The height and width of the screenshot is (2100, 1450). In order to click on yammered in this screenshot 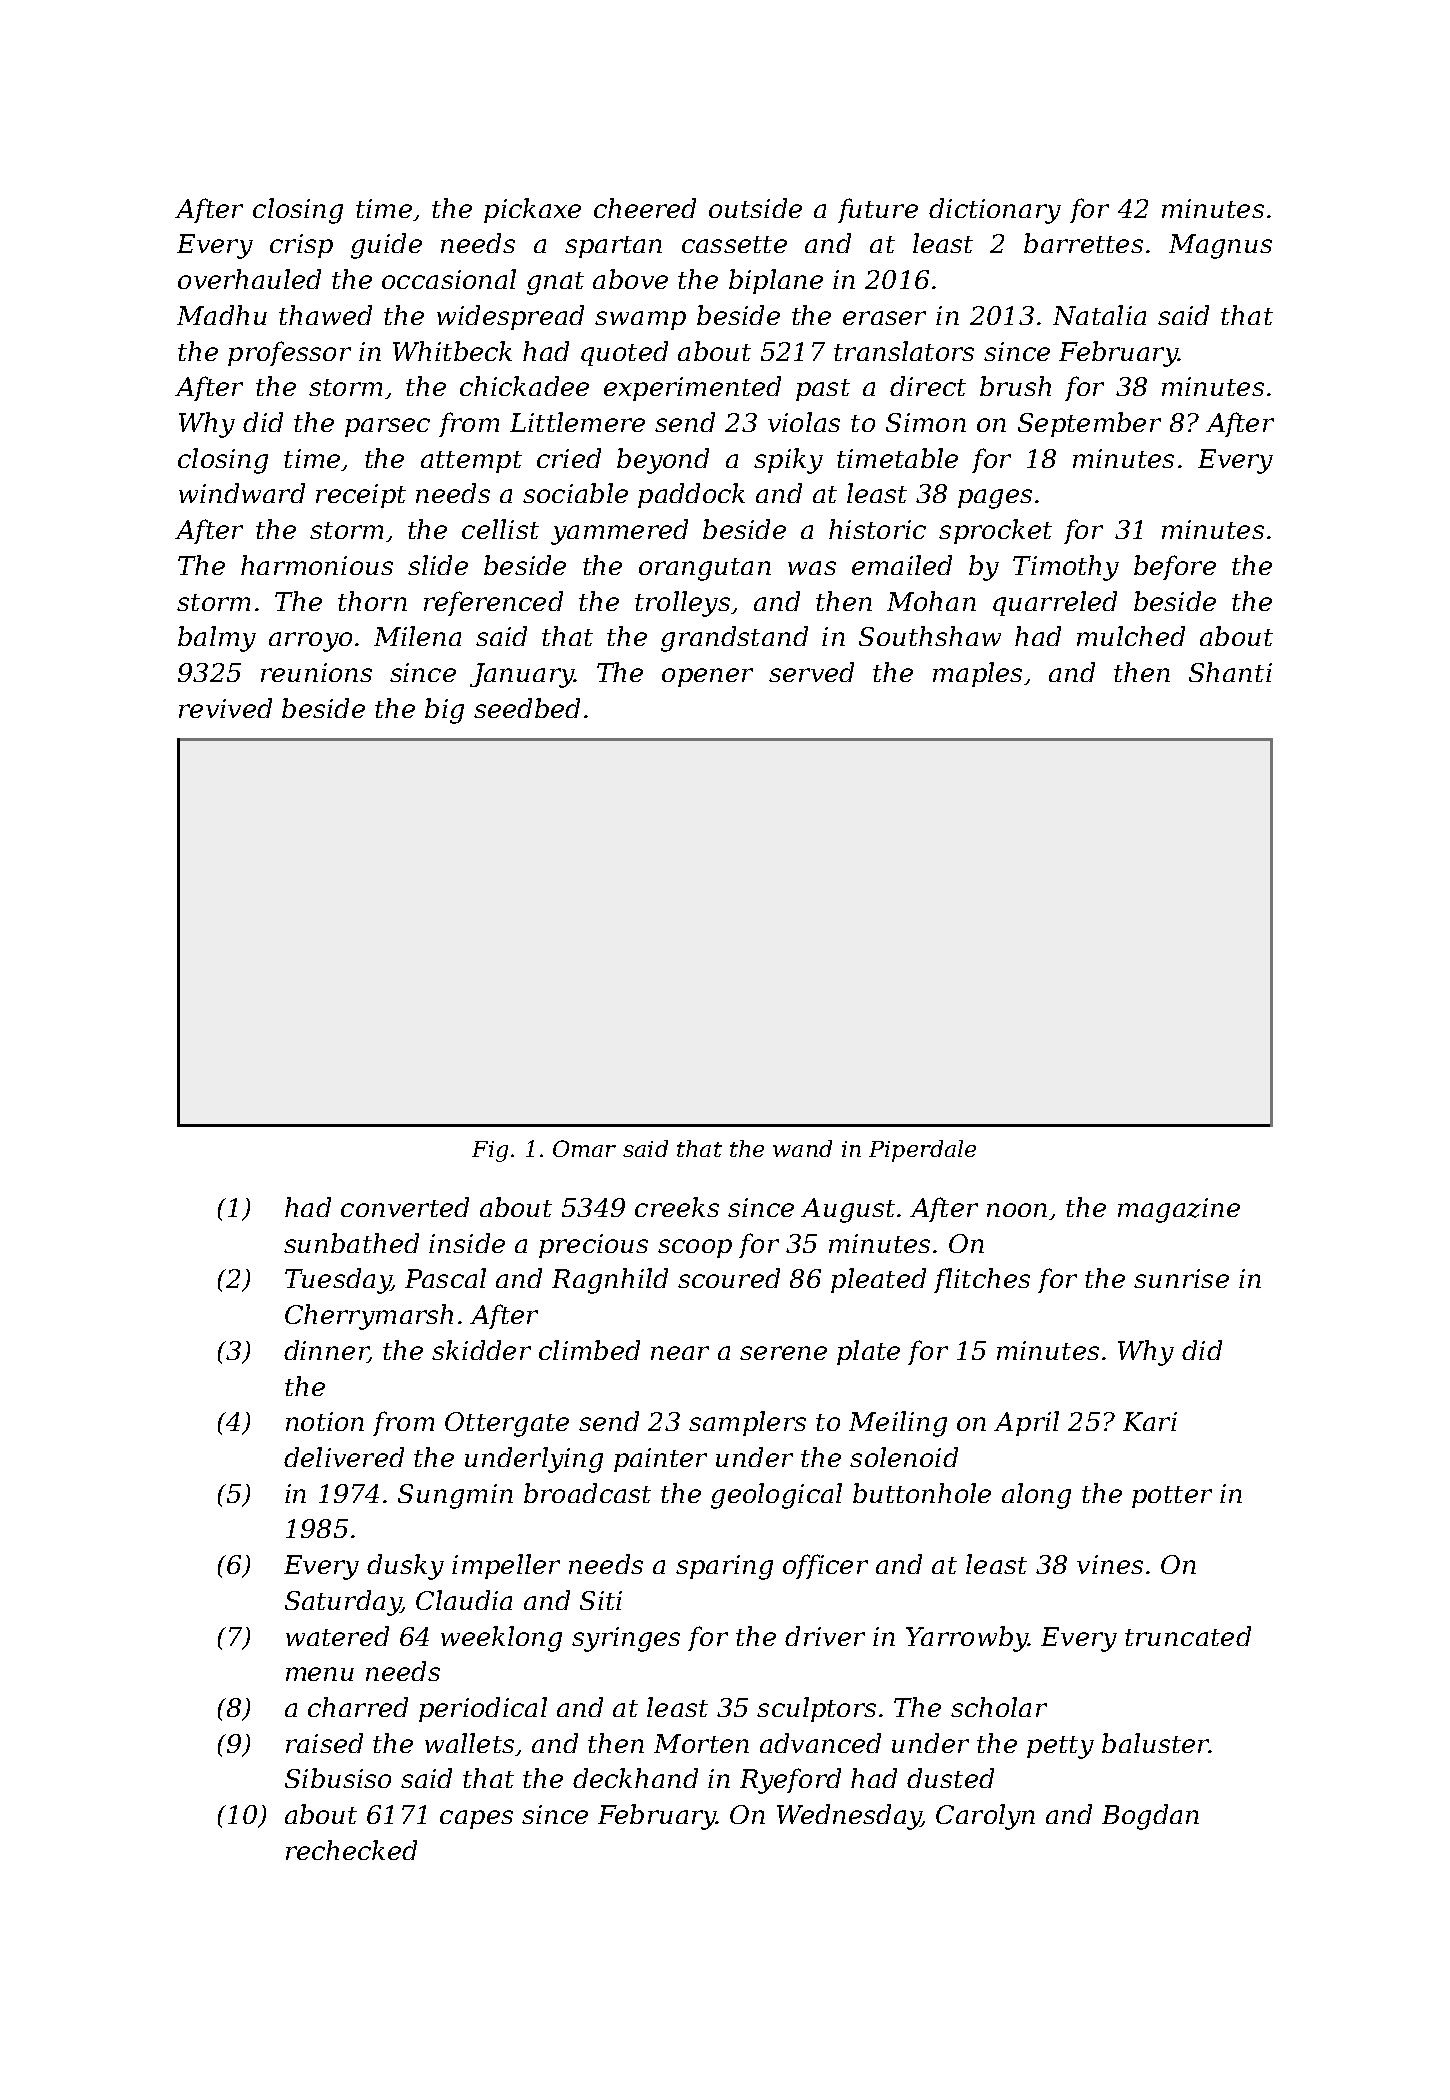, I will do `click(619, 532)`.
